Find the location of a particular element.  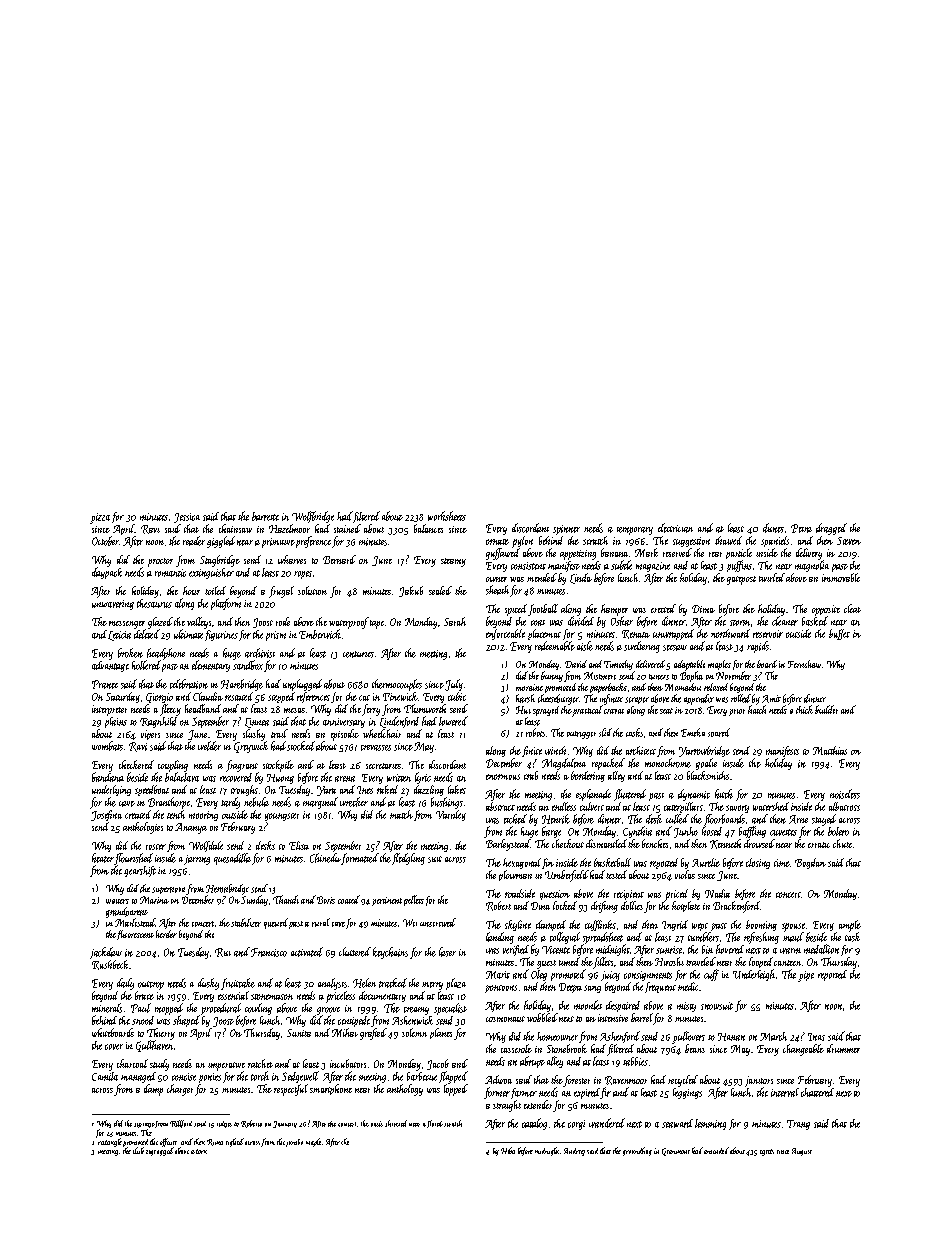

Underleigh is located at coordinates (754, 975).
